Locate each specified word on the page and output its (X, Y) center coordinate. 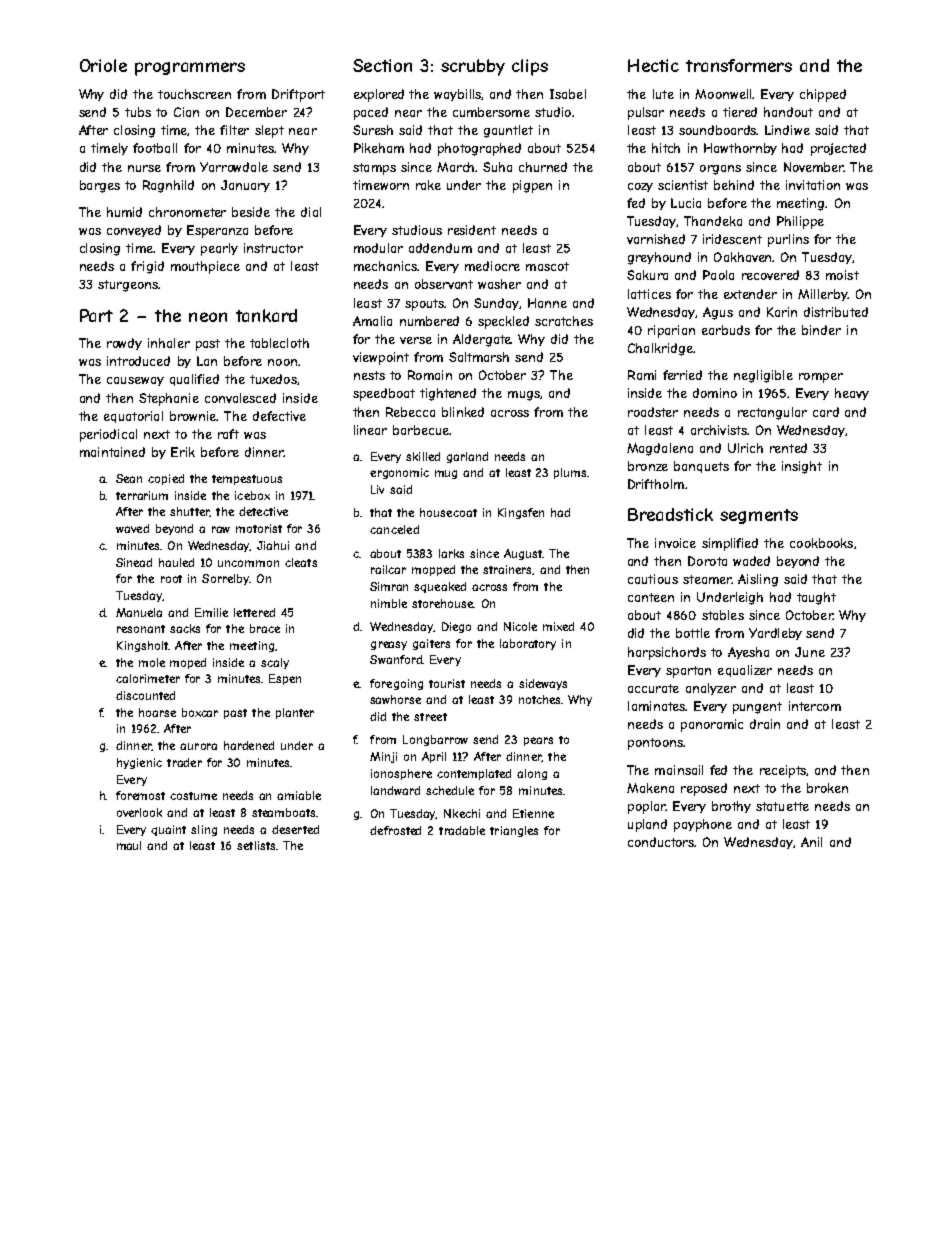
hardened (249, 745)
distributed (836, 312)
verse (416, 340)
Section (382, 65)
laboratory (528, 644)
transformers (739, 65)
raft (228, 434)
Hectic (653, 65)
